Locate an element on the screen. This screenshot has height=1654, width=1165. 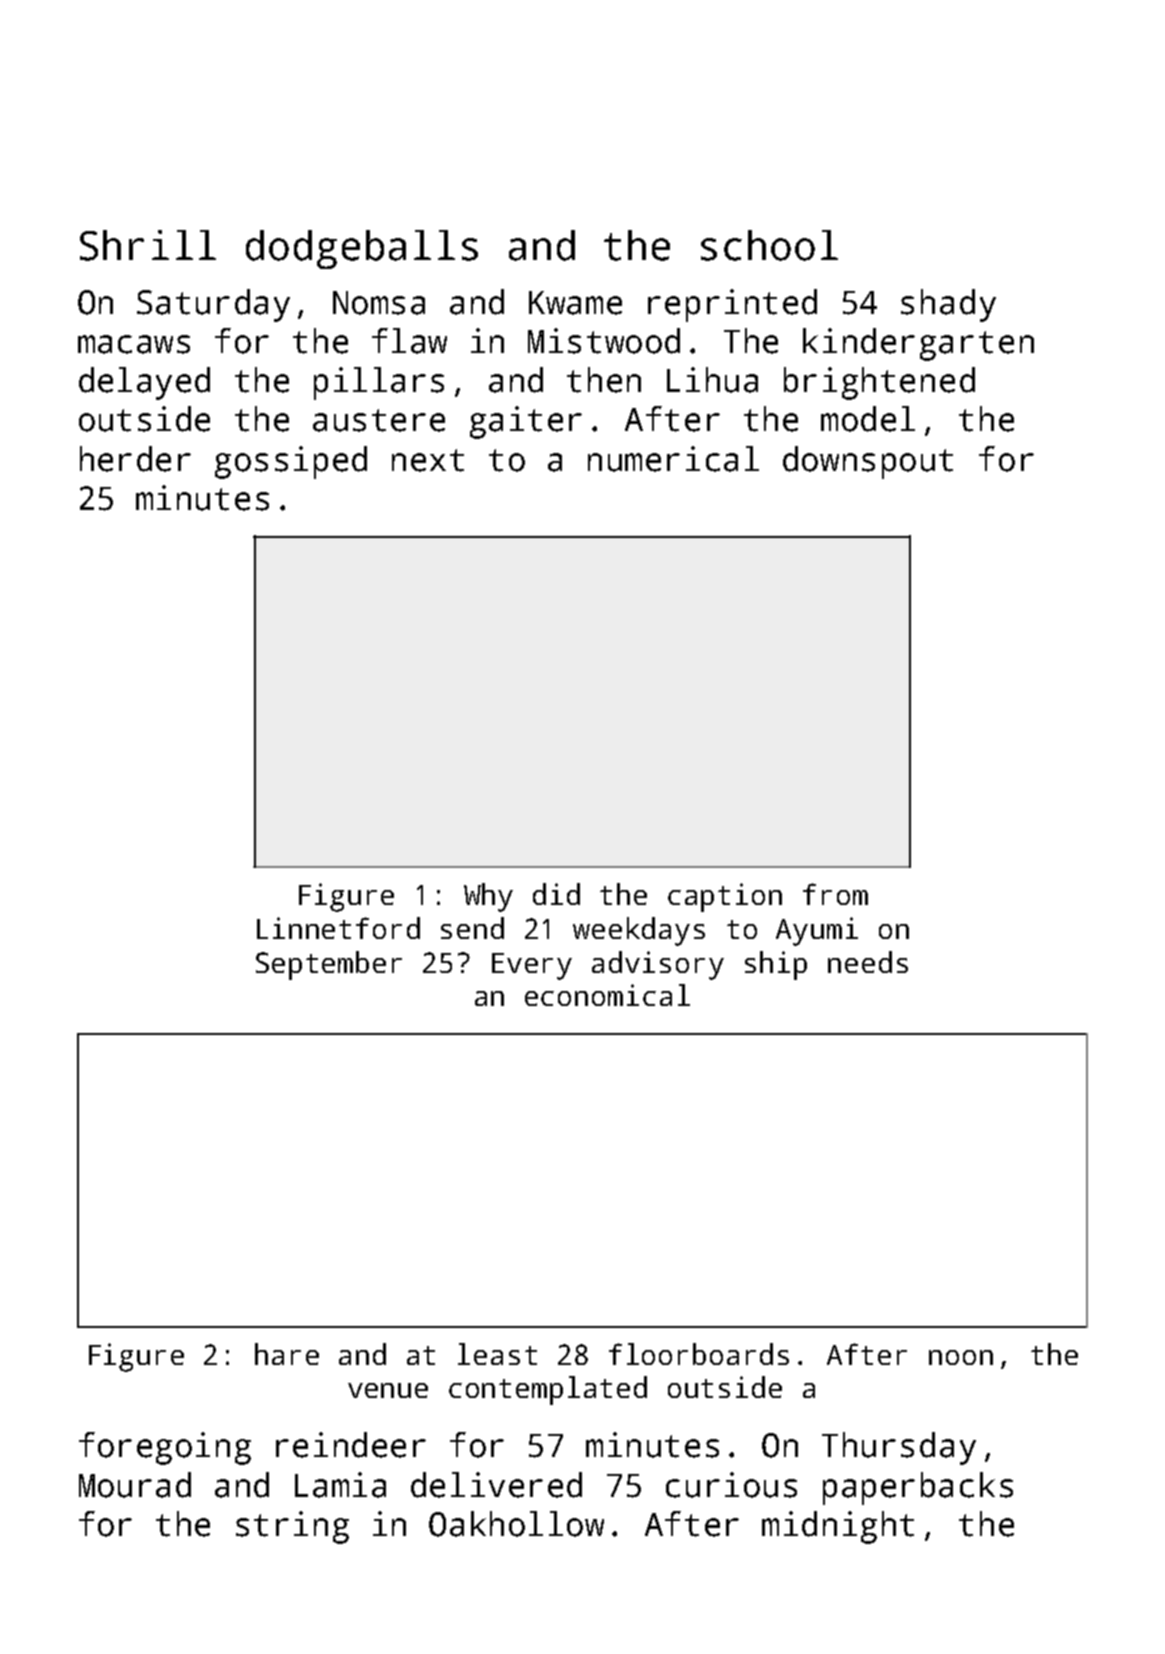
macaws is located at coordinates (134, 344).
